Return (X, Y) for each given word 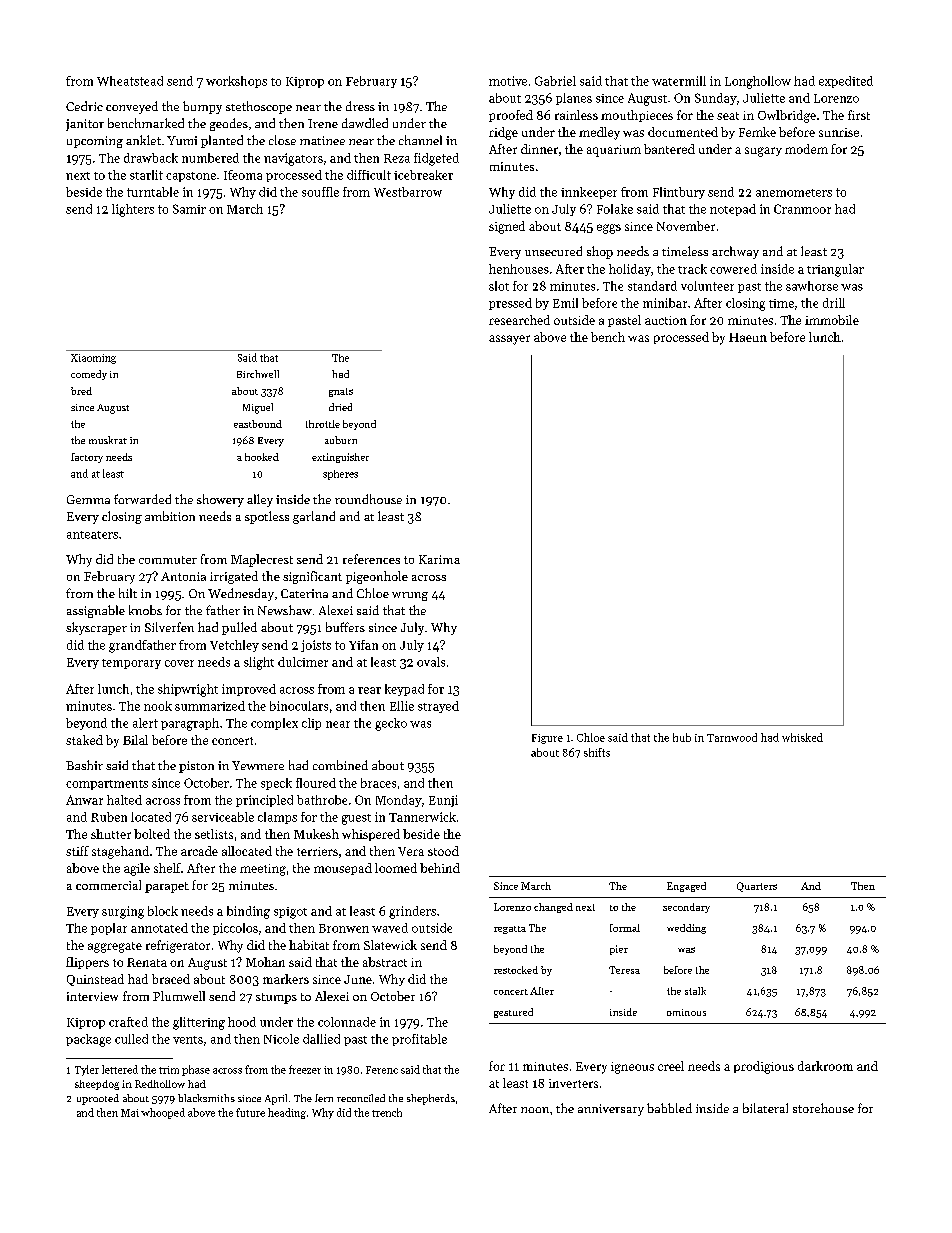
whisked (802, 737)
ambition (170, 516)
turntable (153, 192)
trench (387, 1112)
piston (196, 767)
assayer (509, 340)
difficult (369, 175)
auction (666, 320)
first (859, 115)
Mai (130, 1113)
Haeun (748, 337)
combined (340, 765)
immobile (832, 320)
